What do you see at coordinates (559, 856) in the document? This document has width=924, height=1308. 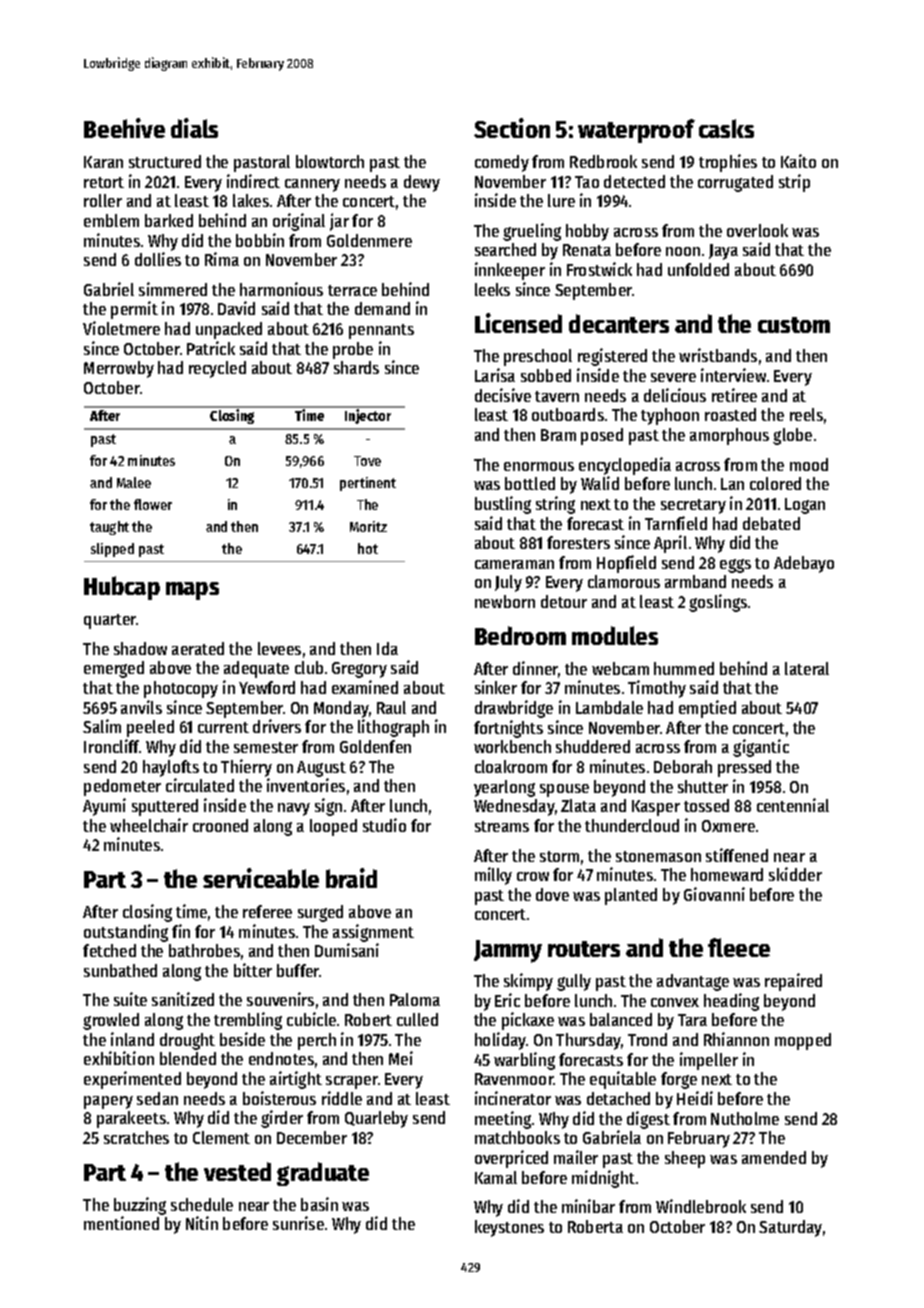 I see `storm` at bounding box center [559, 856].
